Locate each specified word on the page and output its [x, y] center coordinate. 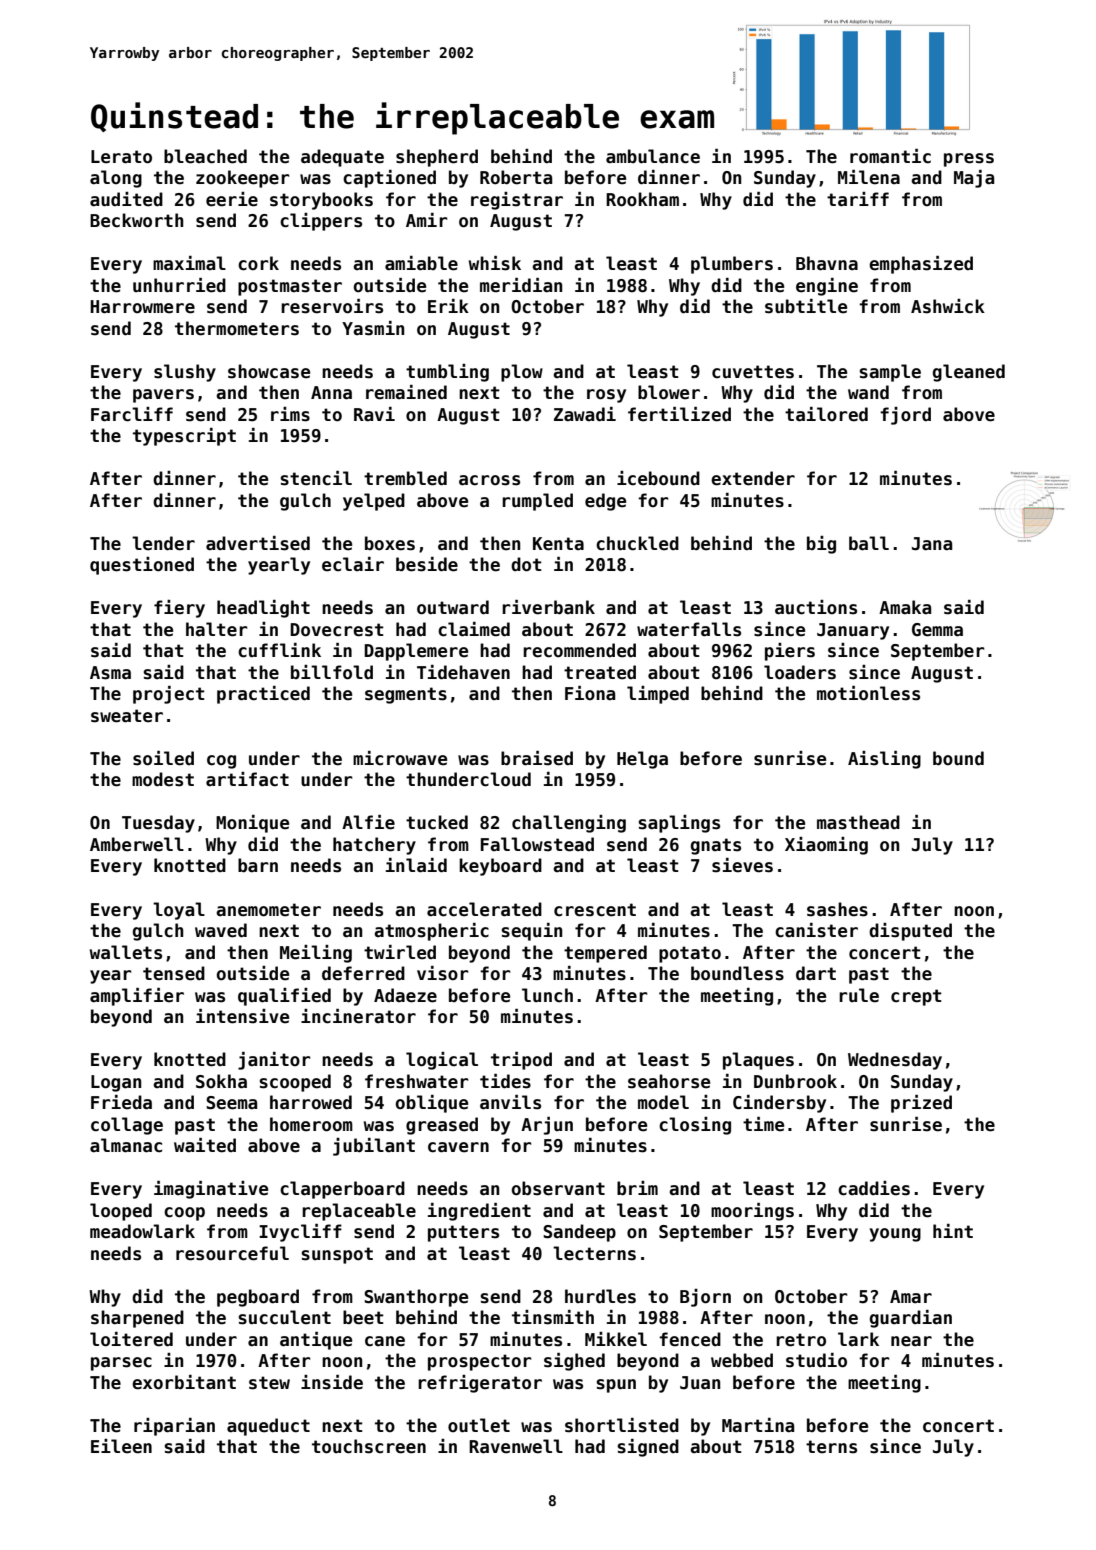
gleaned [969, 373]
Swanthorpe [416, 1298]
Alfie [368, 822]
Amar [911, 1296]
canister [816, 930]
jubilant [374, 1147]
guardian [911, 1319]
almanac [126, 1145]
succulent [284, 1317]
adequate [342, 158]
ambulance [653, 156]
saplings [679, 824]
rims [290, 414]
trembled [405, 478]
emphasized [921, 265]
